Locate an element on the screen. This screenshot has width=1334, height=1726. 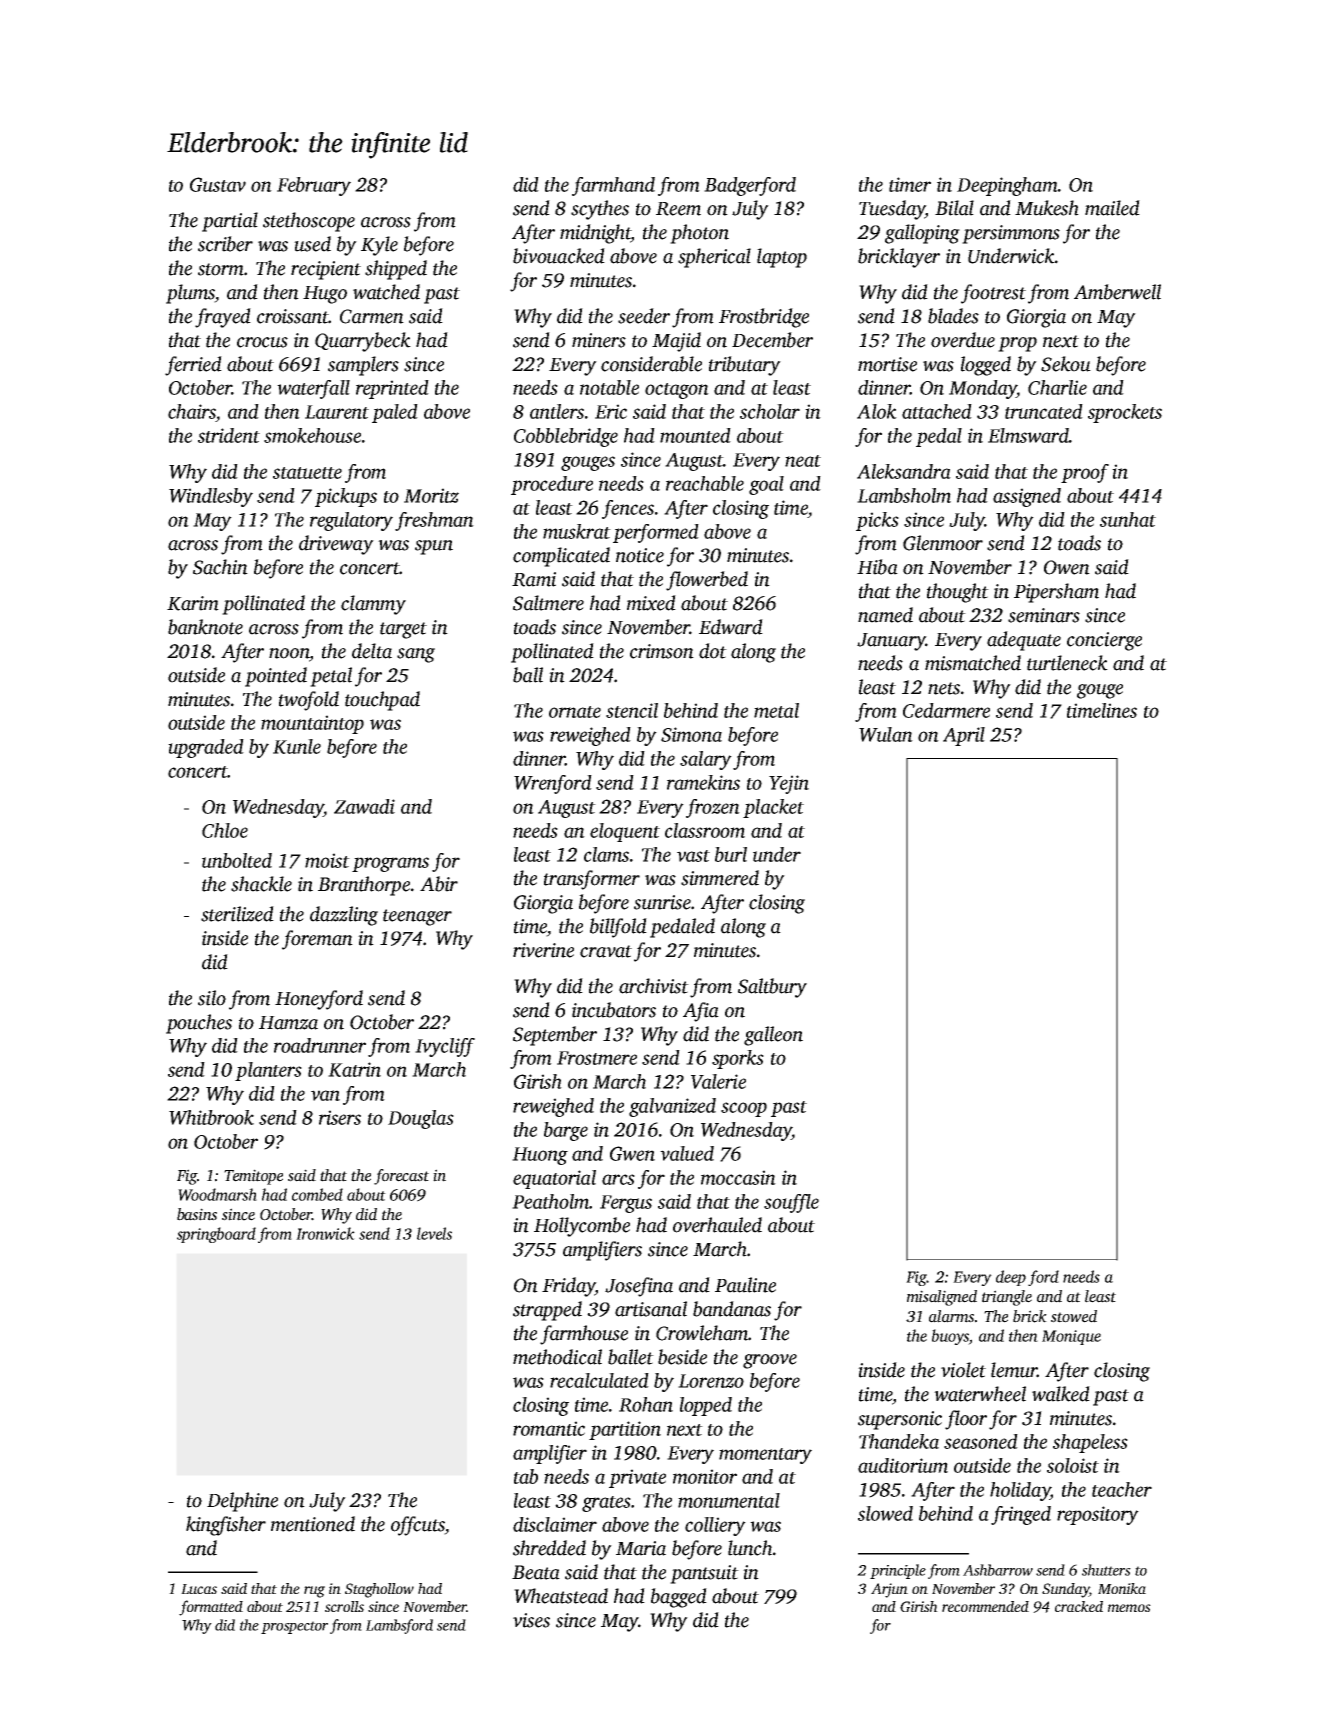
assigned is located at coordinates (1027, 497).
